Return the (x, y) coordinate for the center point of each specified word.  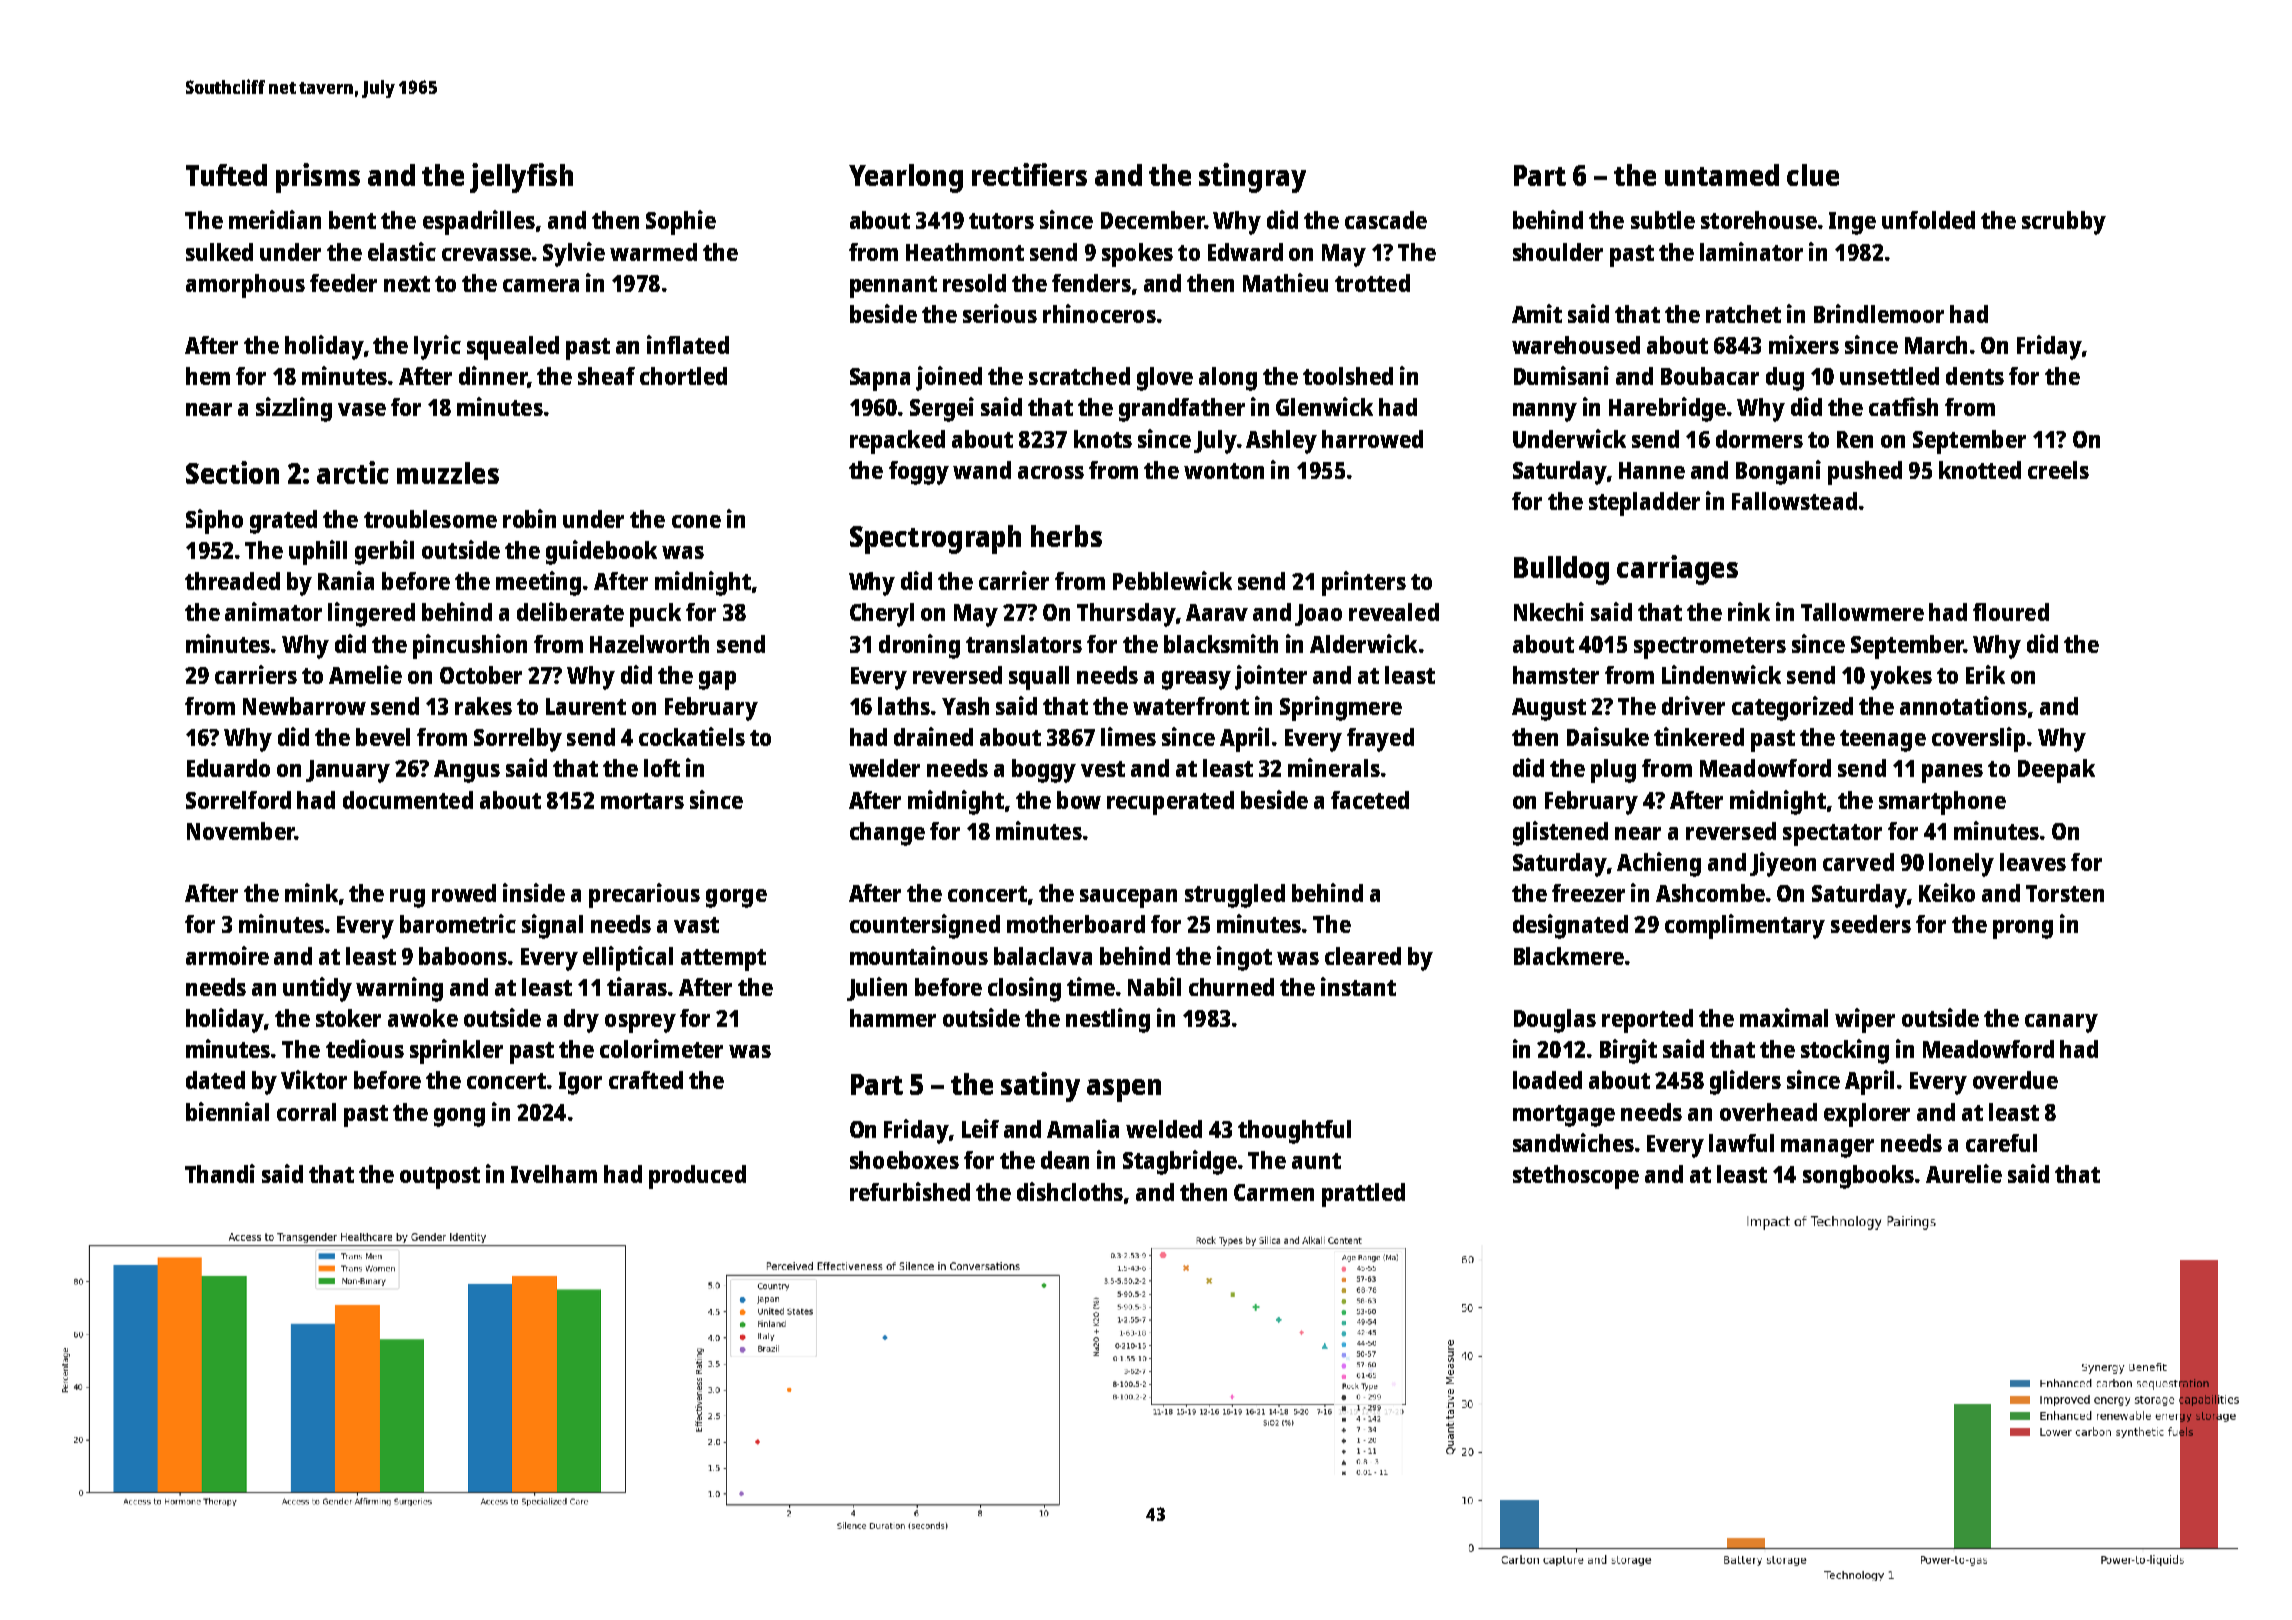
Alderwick (1363, 643)
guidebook (601, 552)
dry (581, 1021)
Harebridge (1667, 409)
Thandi (220, 1173)
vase (362, 409)
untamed (1722, 175)
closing (1024, 989)
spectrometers (1710, 648)
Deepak (2056, 771)
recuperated (1170, 803)
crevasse (486, 254)
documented (408, 800)
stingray (1252, 178)
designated (1570, 926)
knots (1103, 439)
